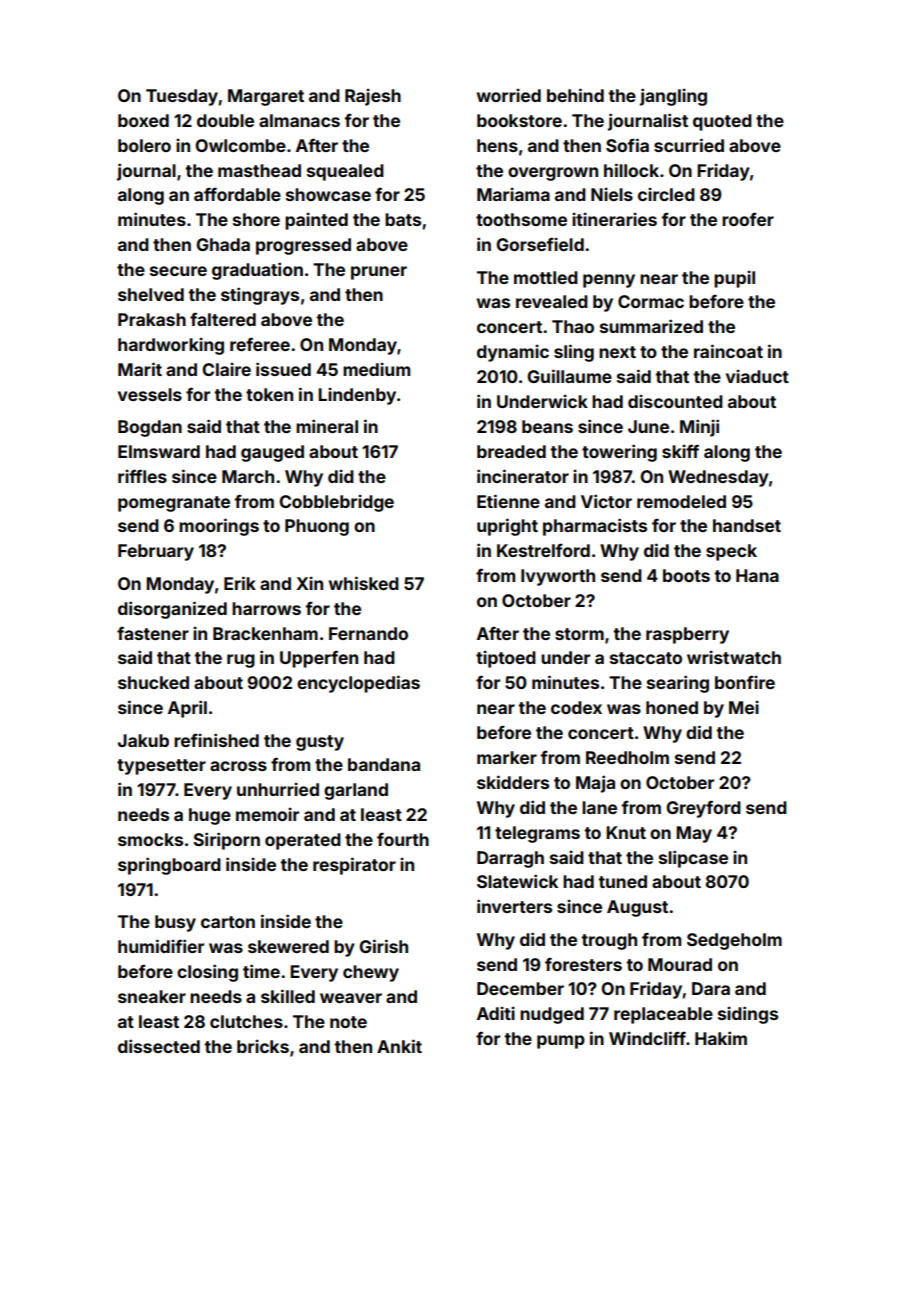 The height and width of the document is (1316, 908). What do you see at coordinates (627, 757) in the document?
I see `Reedholm` at bounding box center [627, 757].
